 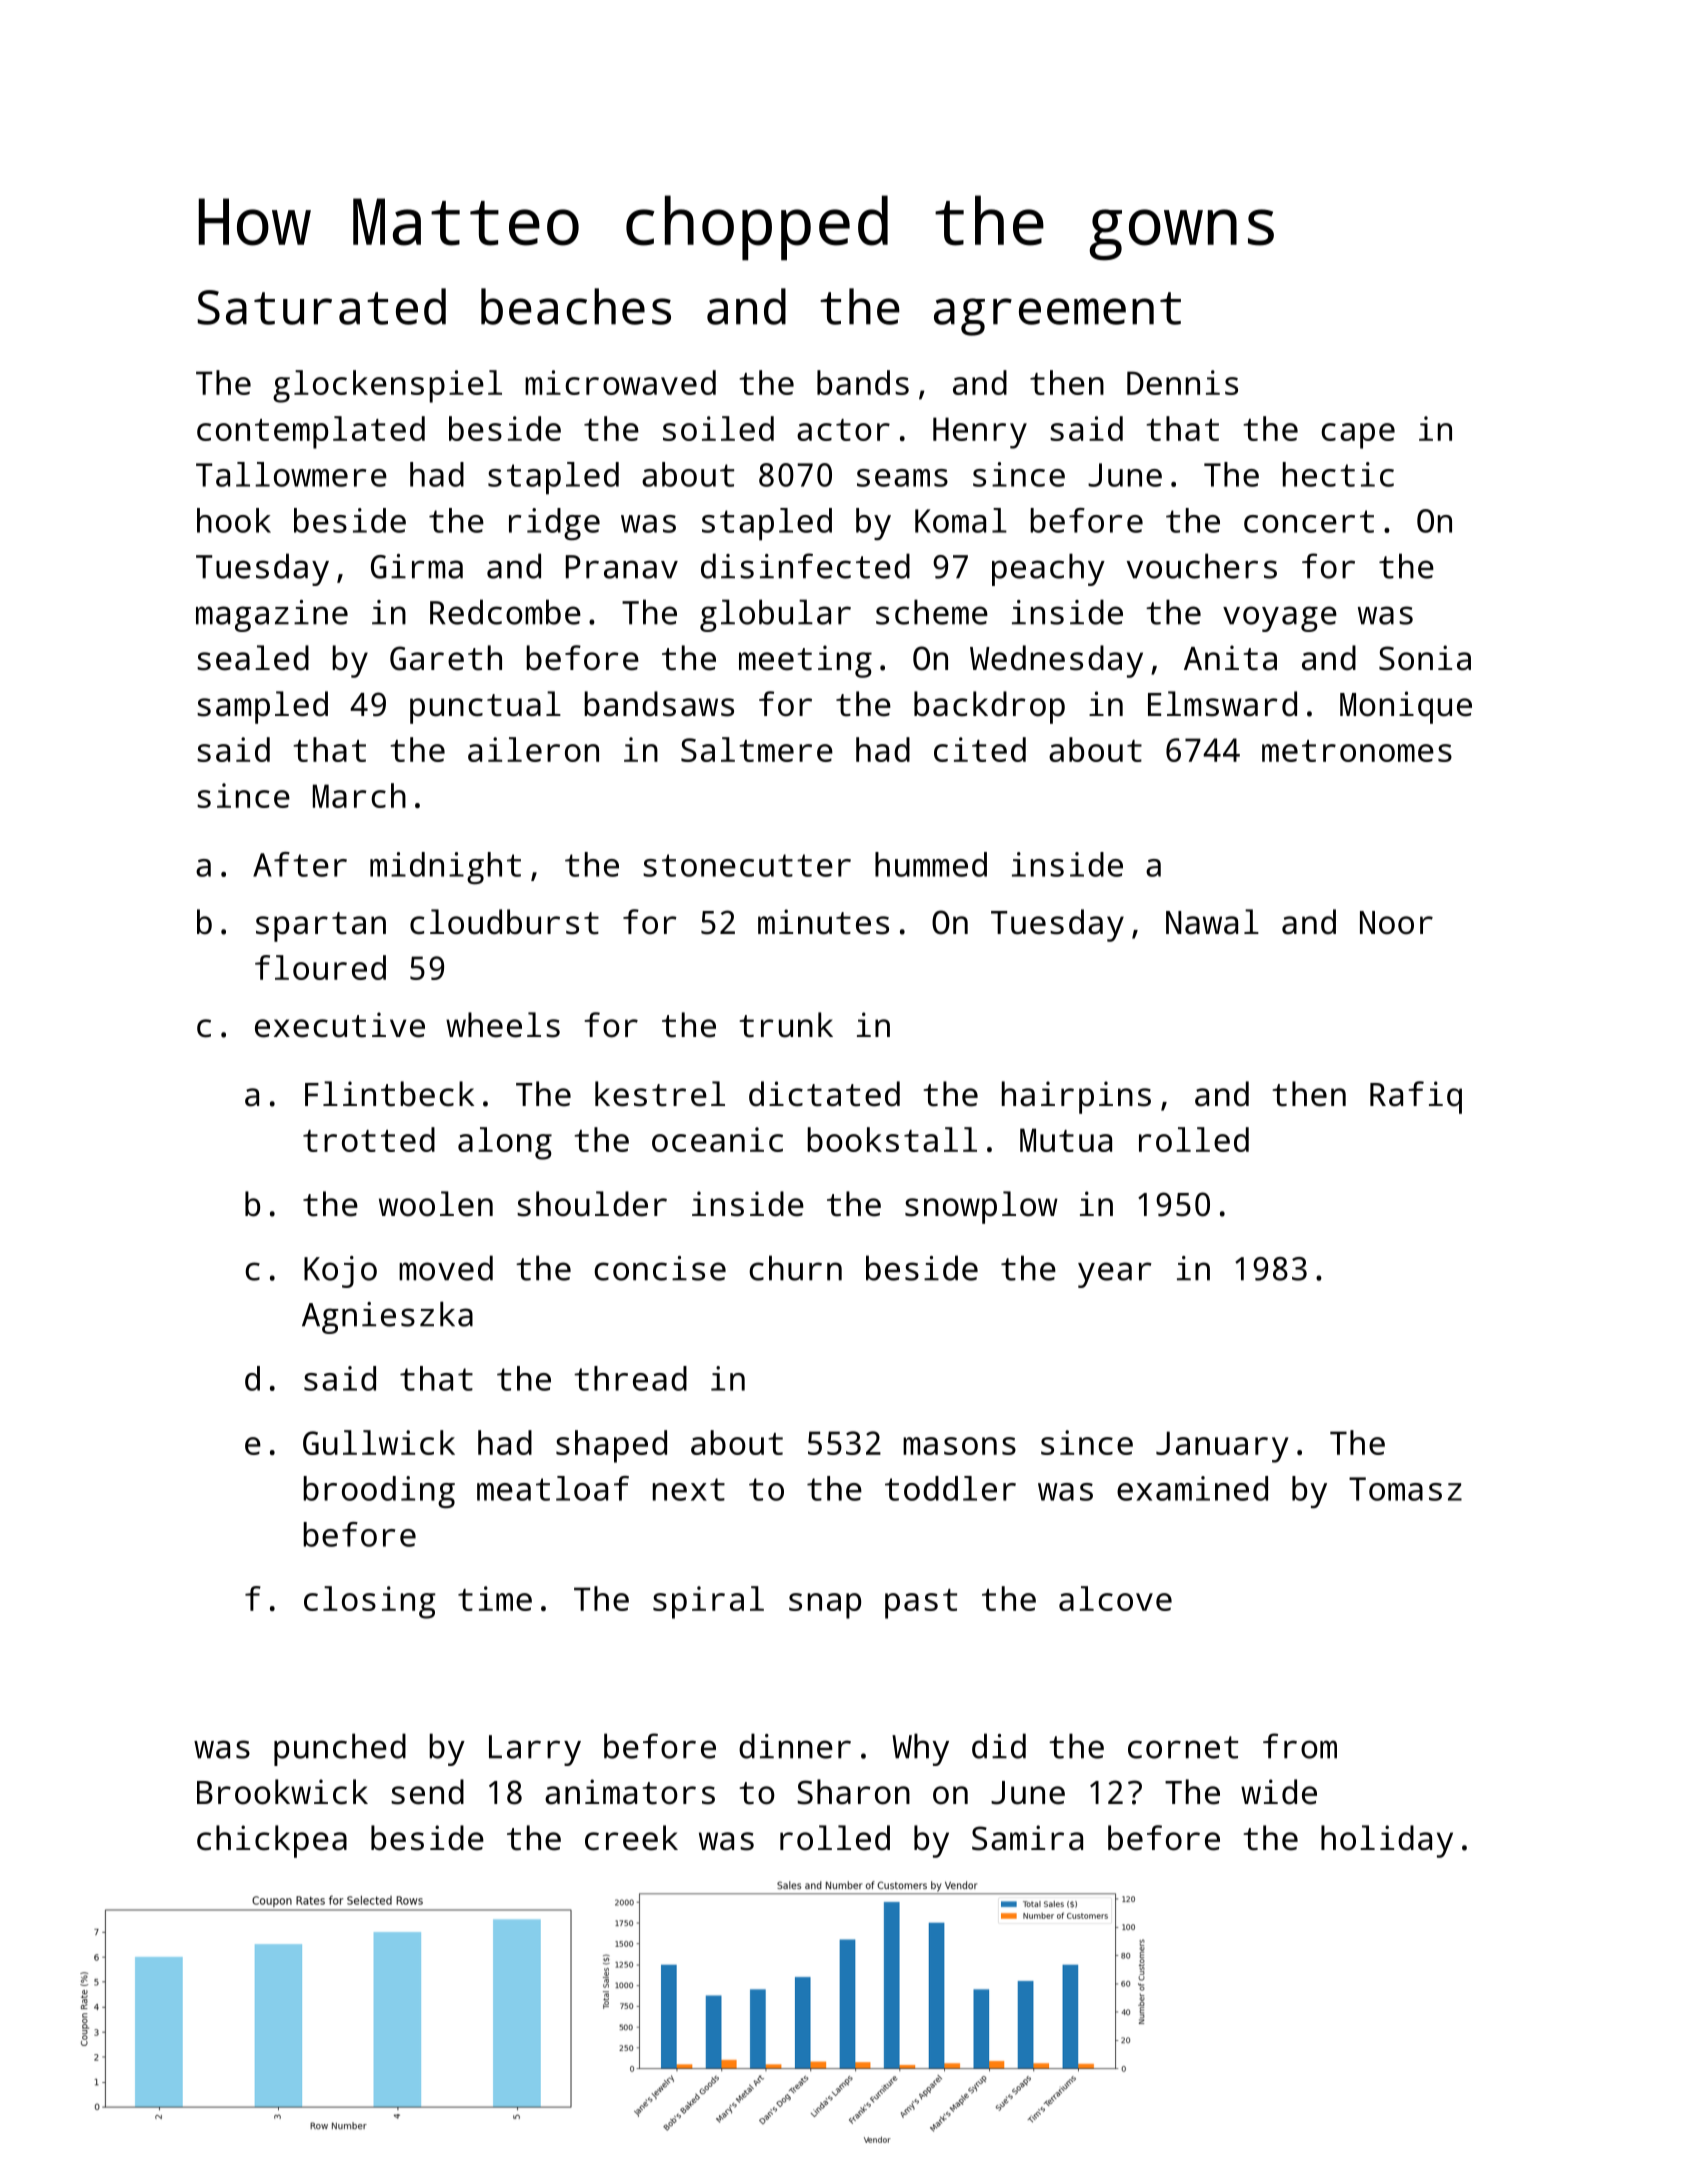 I want to click on Tomasz, so click(x=1405, y=1489).
